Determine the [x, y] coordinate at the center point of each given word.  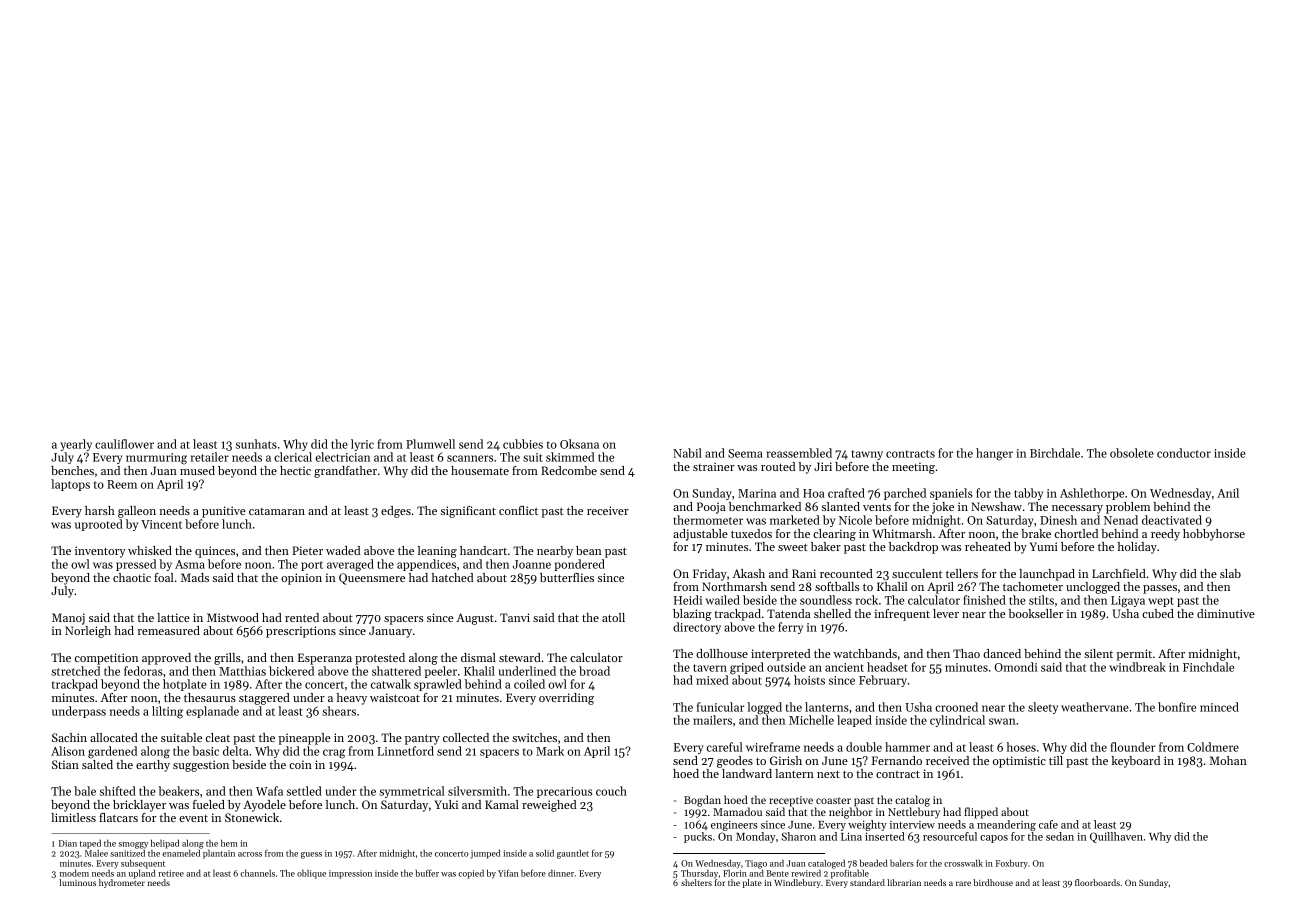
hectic [295, 470]
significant [468, 512]
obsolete [1132, 453]
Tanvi [515, 617]
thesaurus [210, 697]
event [193, 818]
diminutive [1226, 613]
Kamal [502, 804]
